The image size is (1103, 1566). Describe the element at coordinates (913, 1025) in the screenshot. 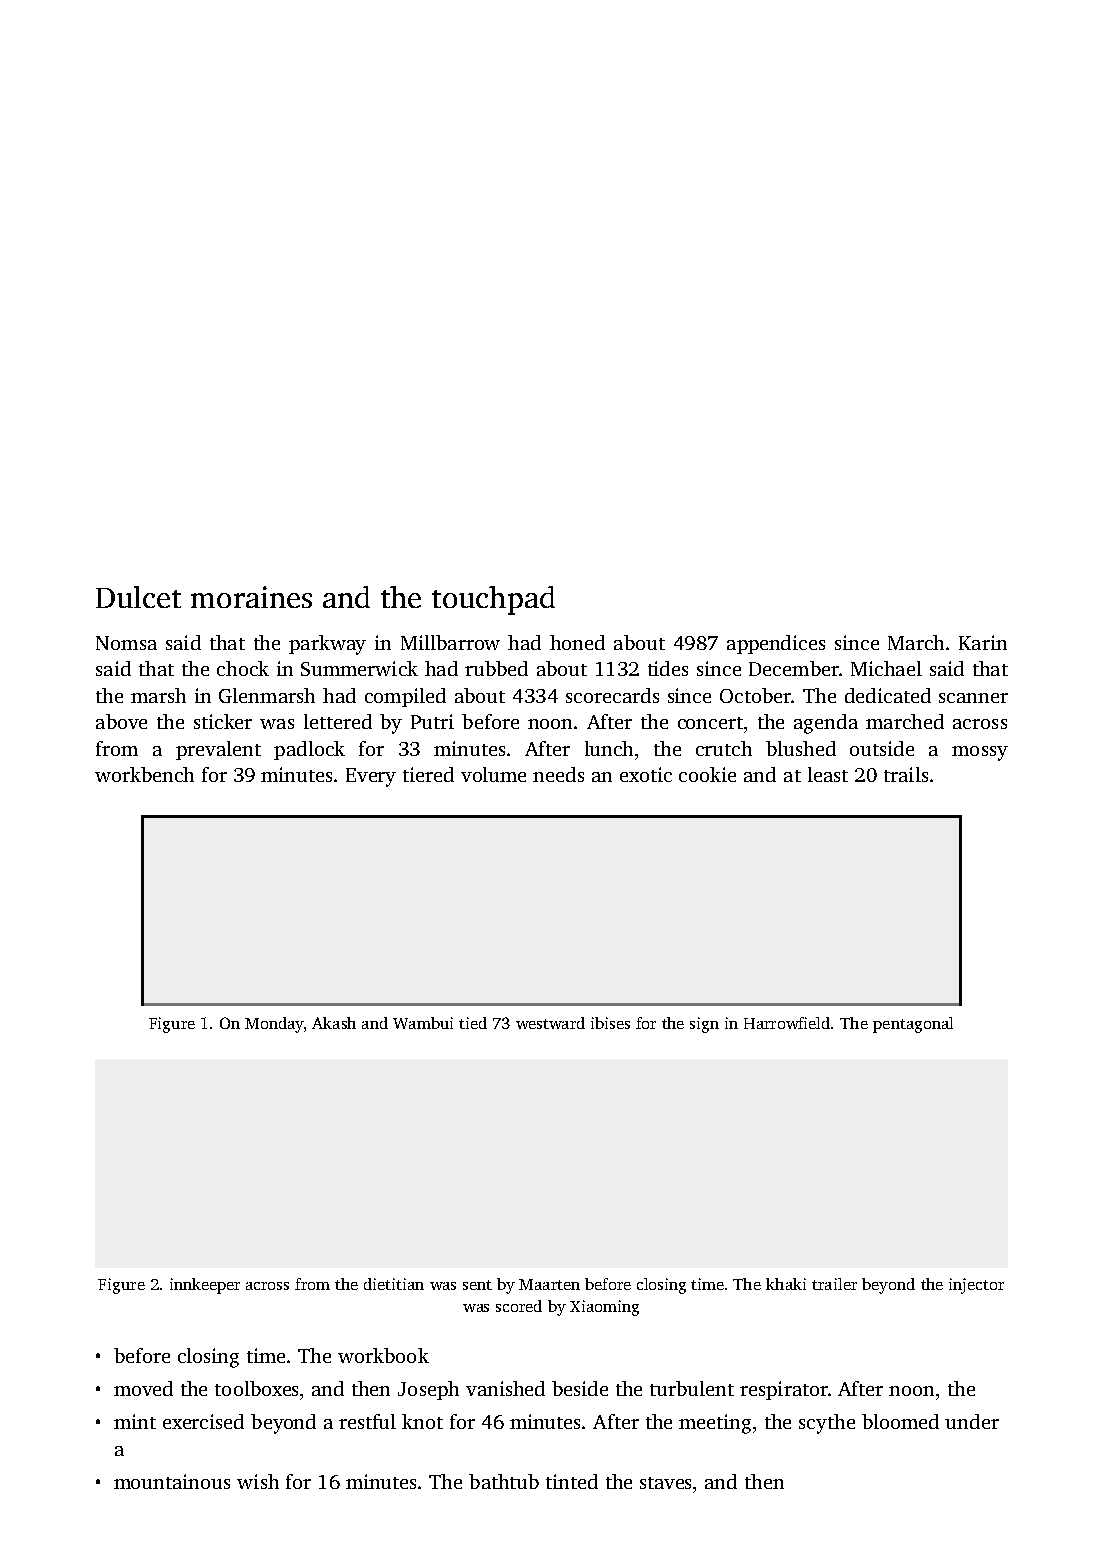

I see `pentagonal` at that location.
